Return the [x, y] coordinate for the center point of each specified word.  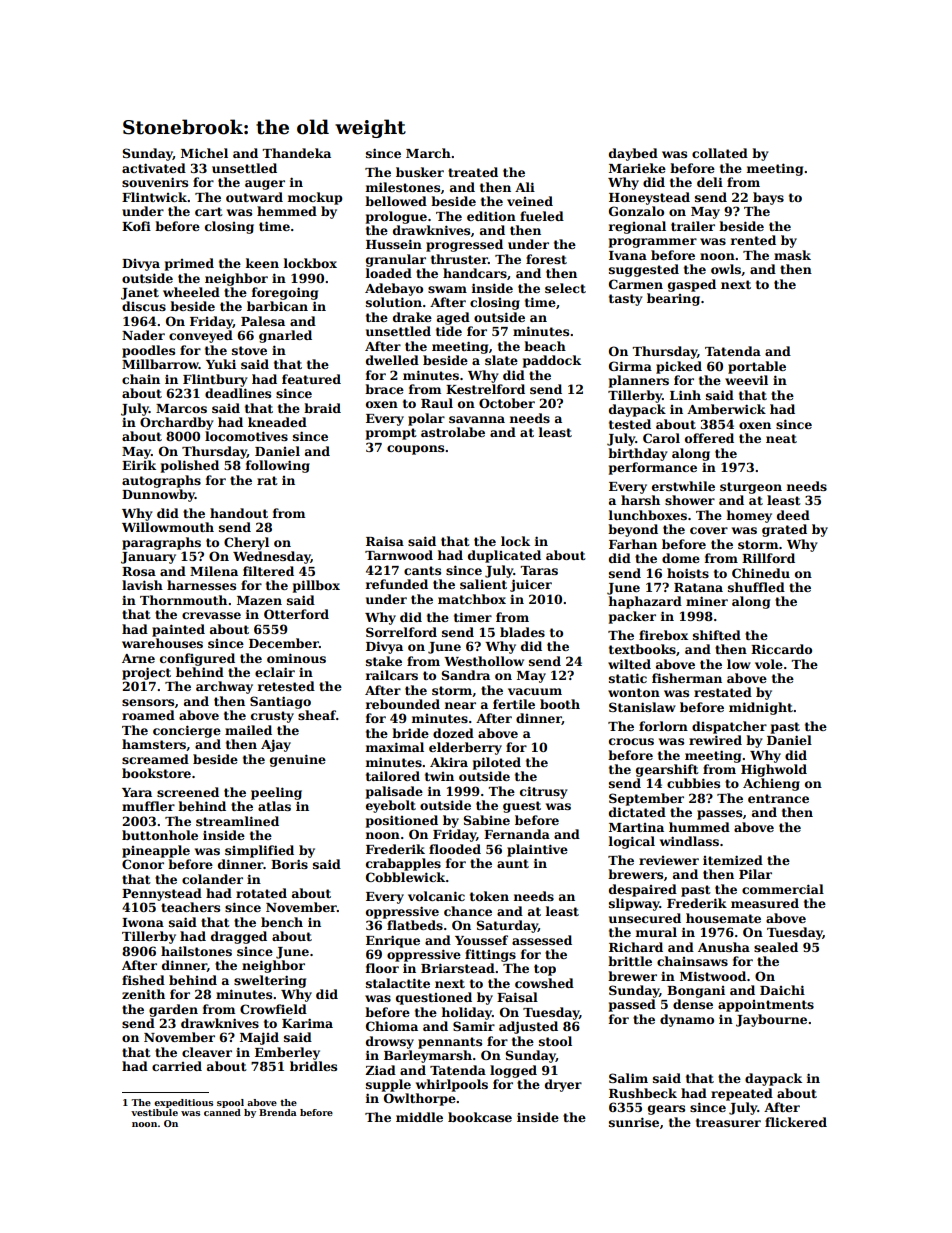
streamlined [237, 821]
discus [144, 306]
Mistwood [713, 976]
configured [197, 659]
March [428, 153]
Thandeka [296, 153]
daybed [633, 154]
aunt [513, 863]
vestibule [154, 1112]
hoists [688, 573]
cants [422, 570]
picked [679, 367]
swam [447, 289]
